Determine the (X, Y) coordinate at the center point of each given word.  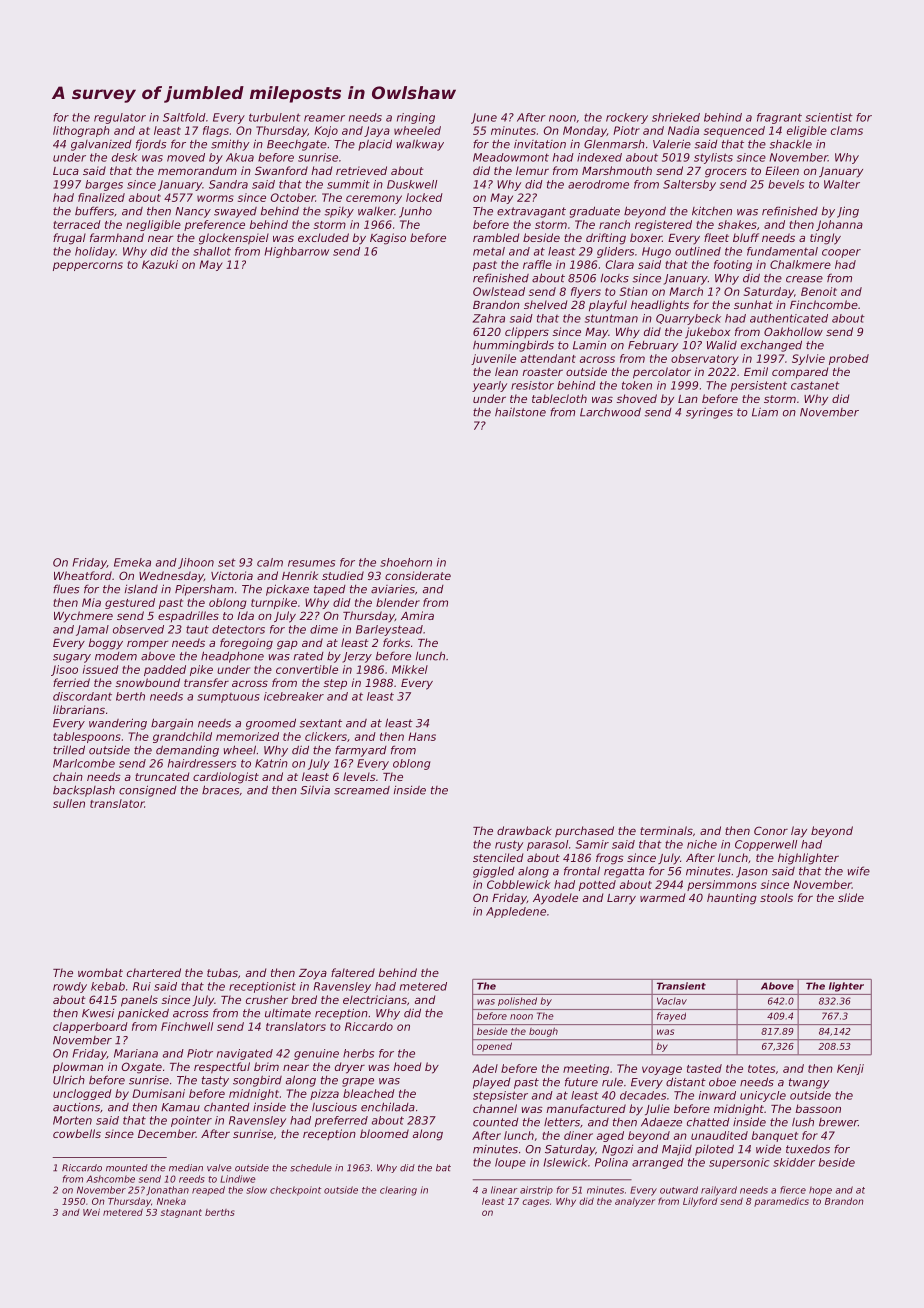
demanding (187, 751)
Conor (771, 830)
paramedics (781, 1202)
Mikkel (410, 669)
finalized (101, 197)
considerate (418, 575)
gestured (130, 603)
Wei (91, 1212)
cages (535, 1203)
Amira (417, 615)
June (484, 118)
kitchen (712, 211)
